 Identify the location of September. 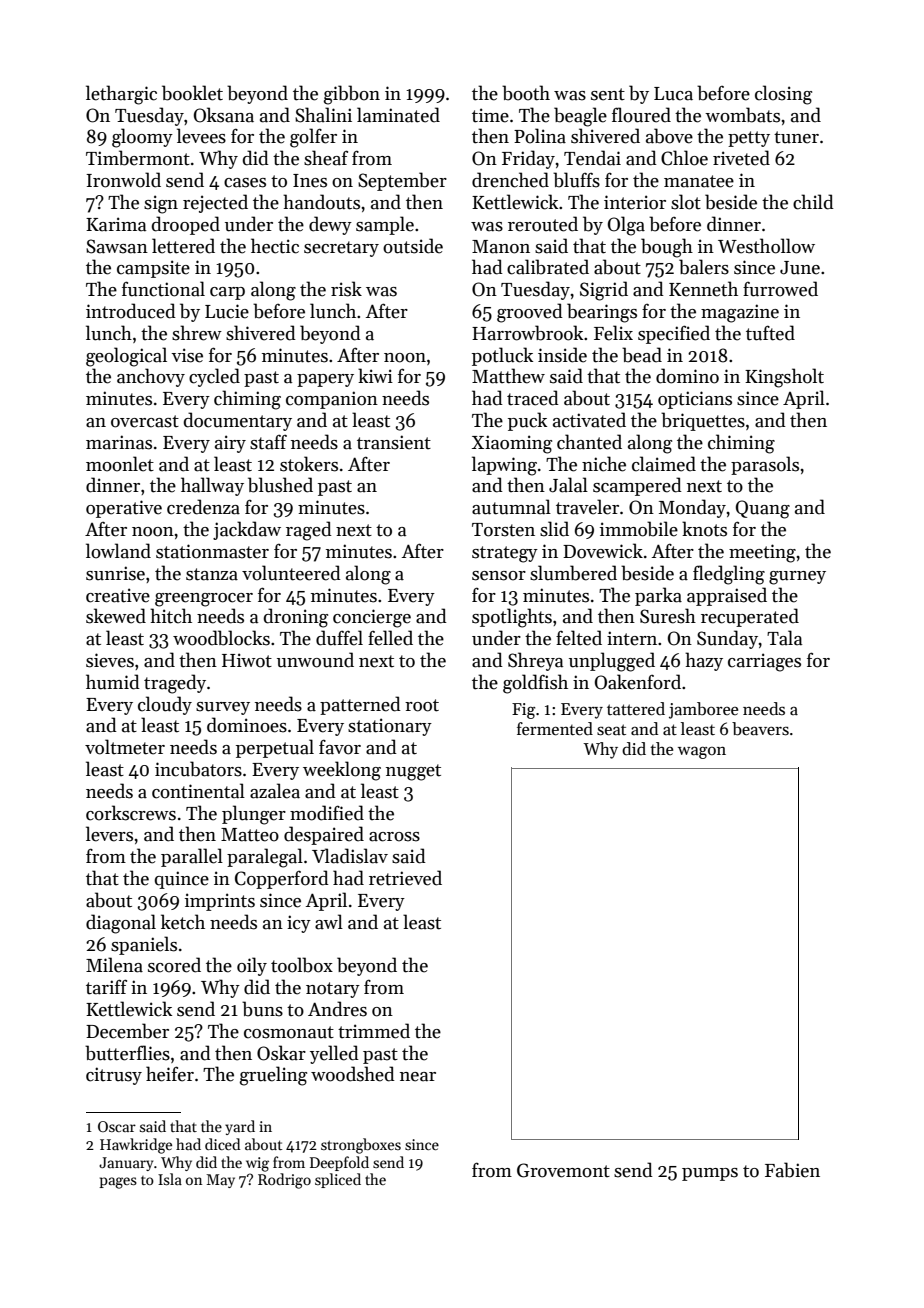
(402, 181).
